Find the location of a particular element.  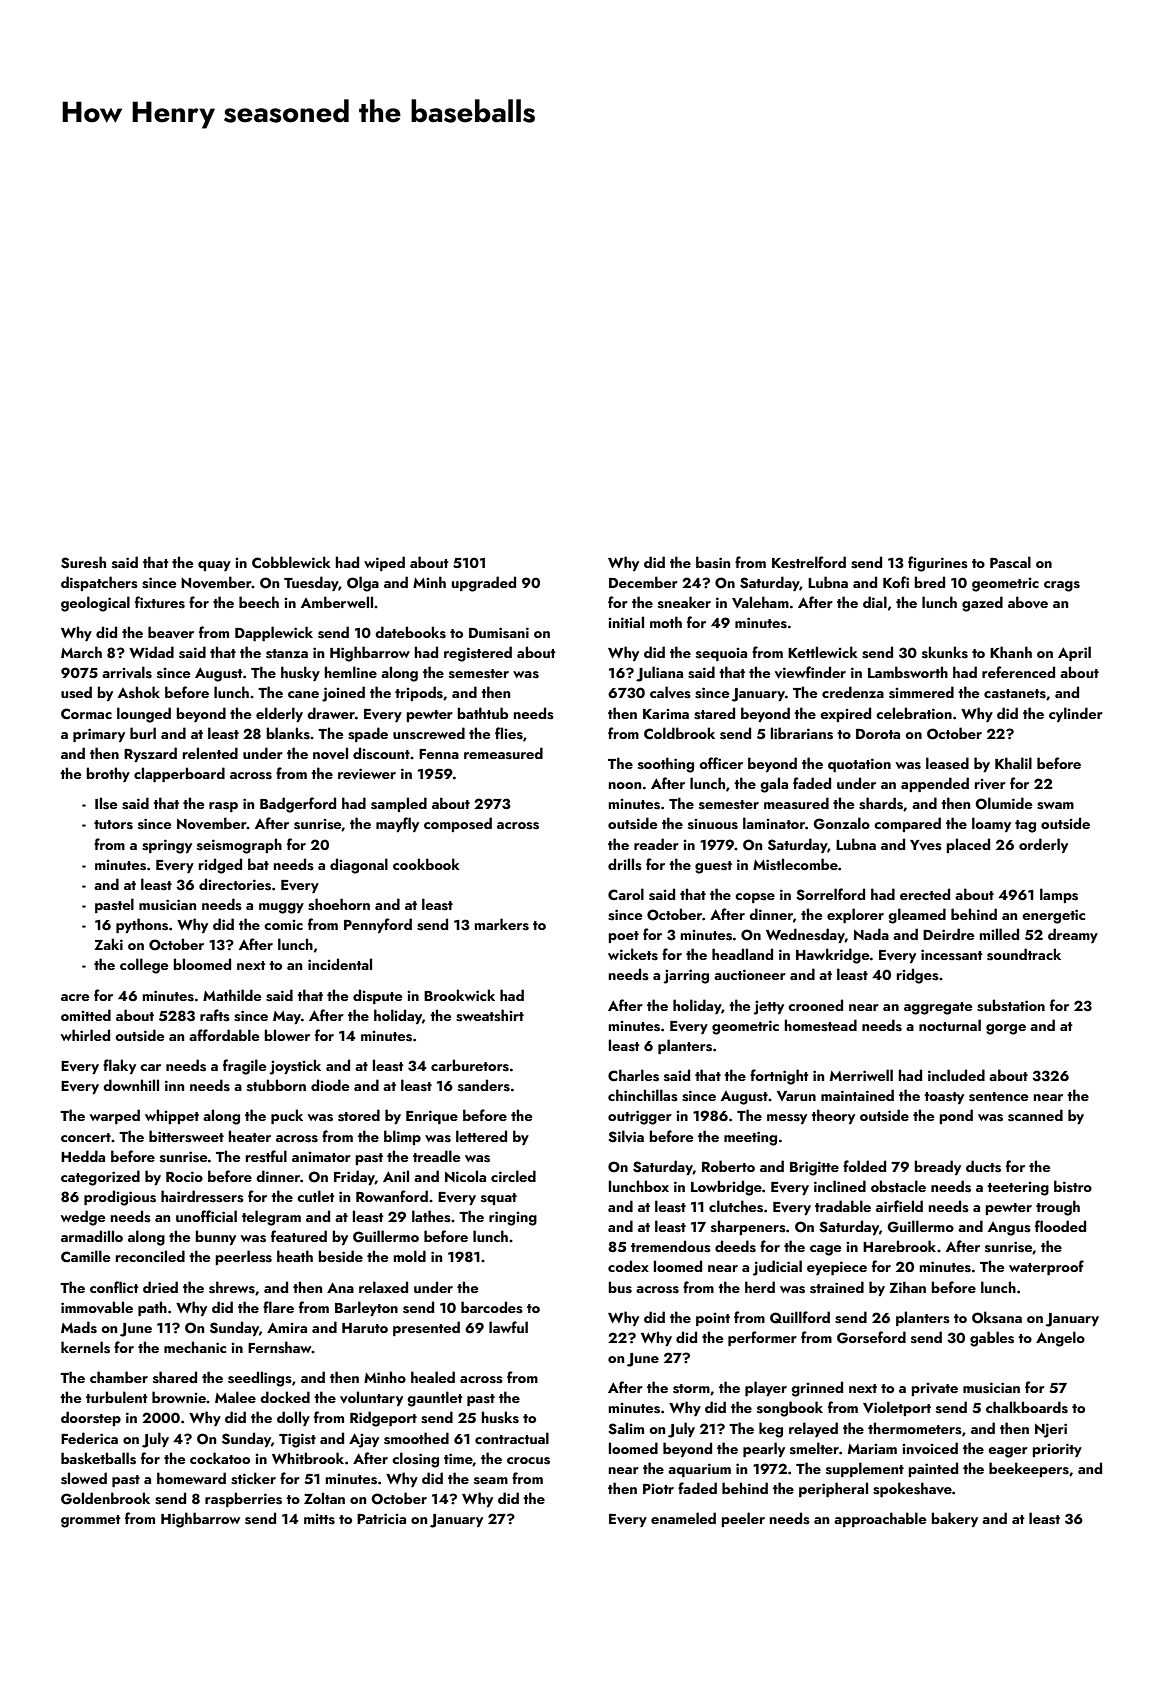

smoothed is located at coordinates (416, 1438).
